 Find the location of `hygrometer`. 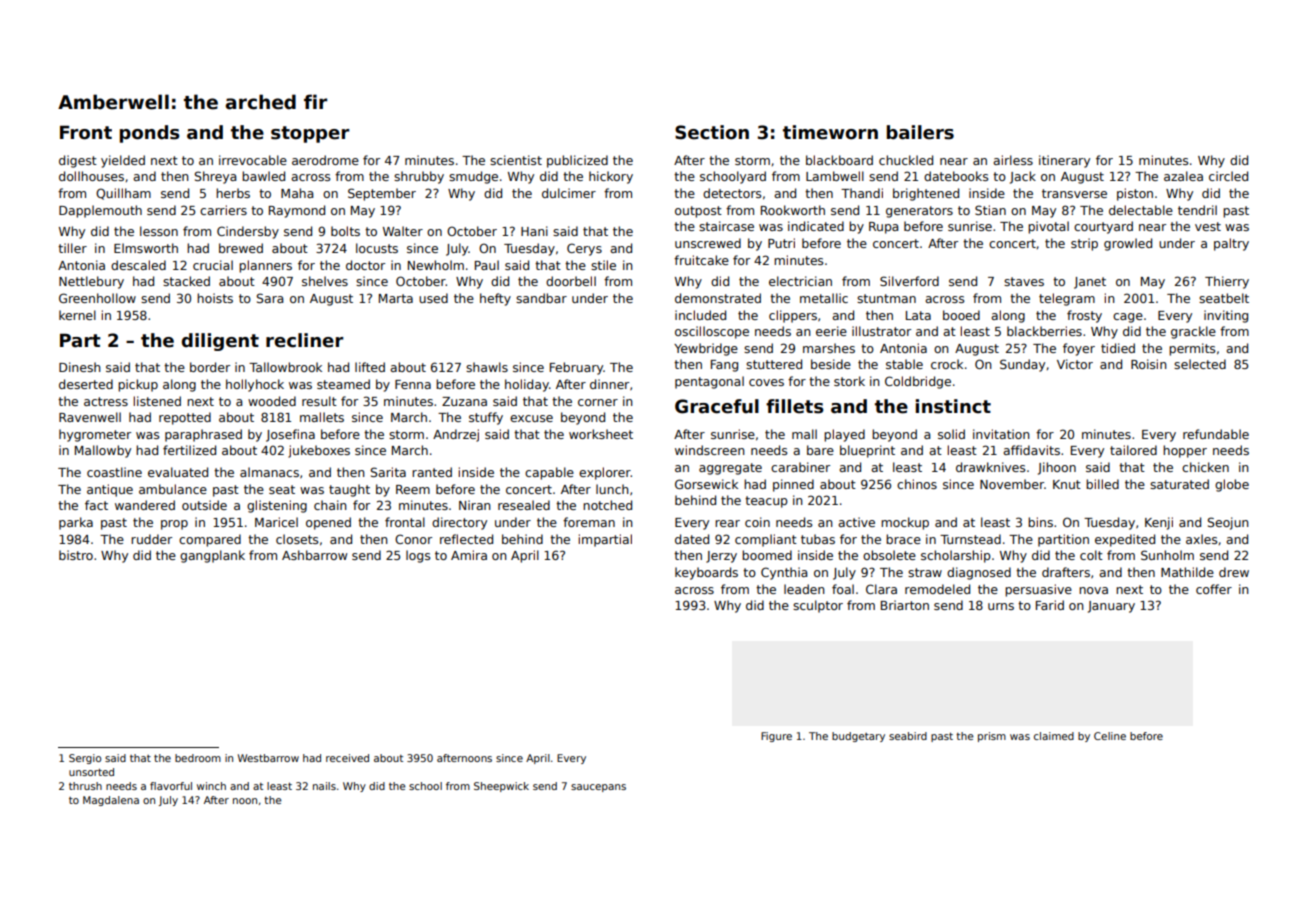

hygrometer is located at coordinates (95, 435).
